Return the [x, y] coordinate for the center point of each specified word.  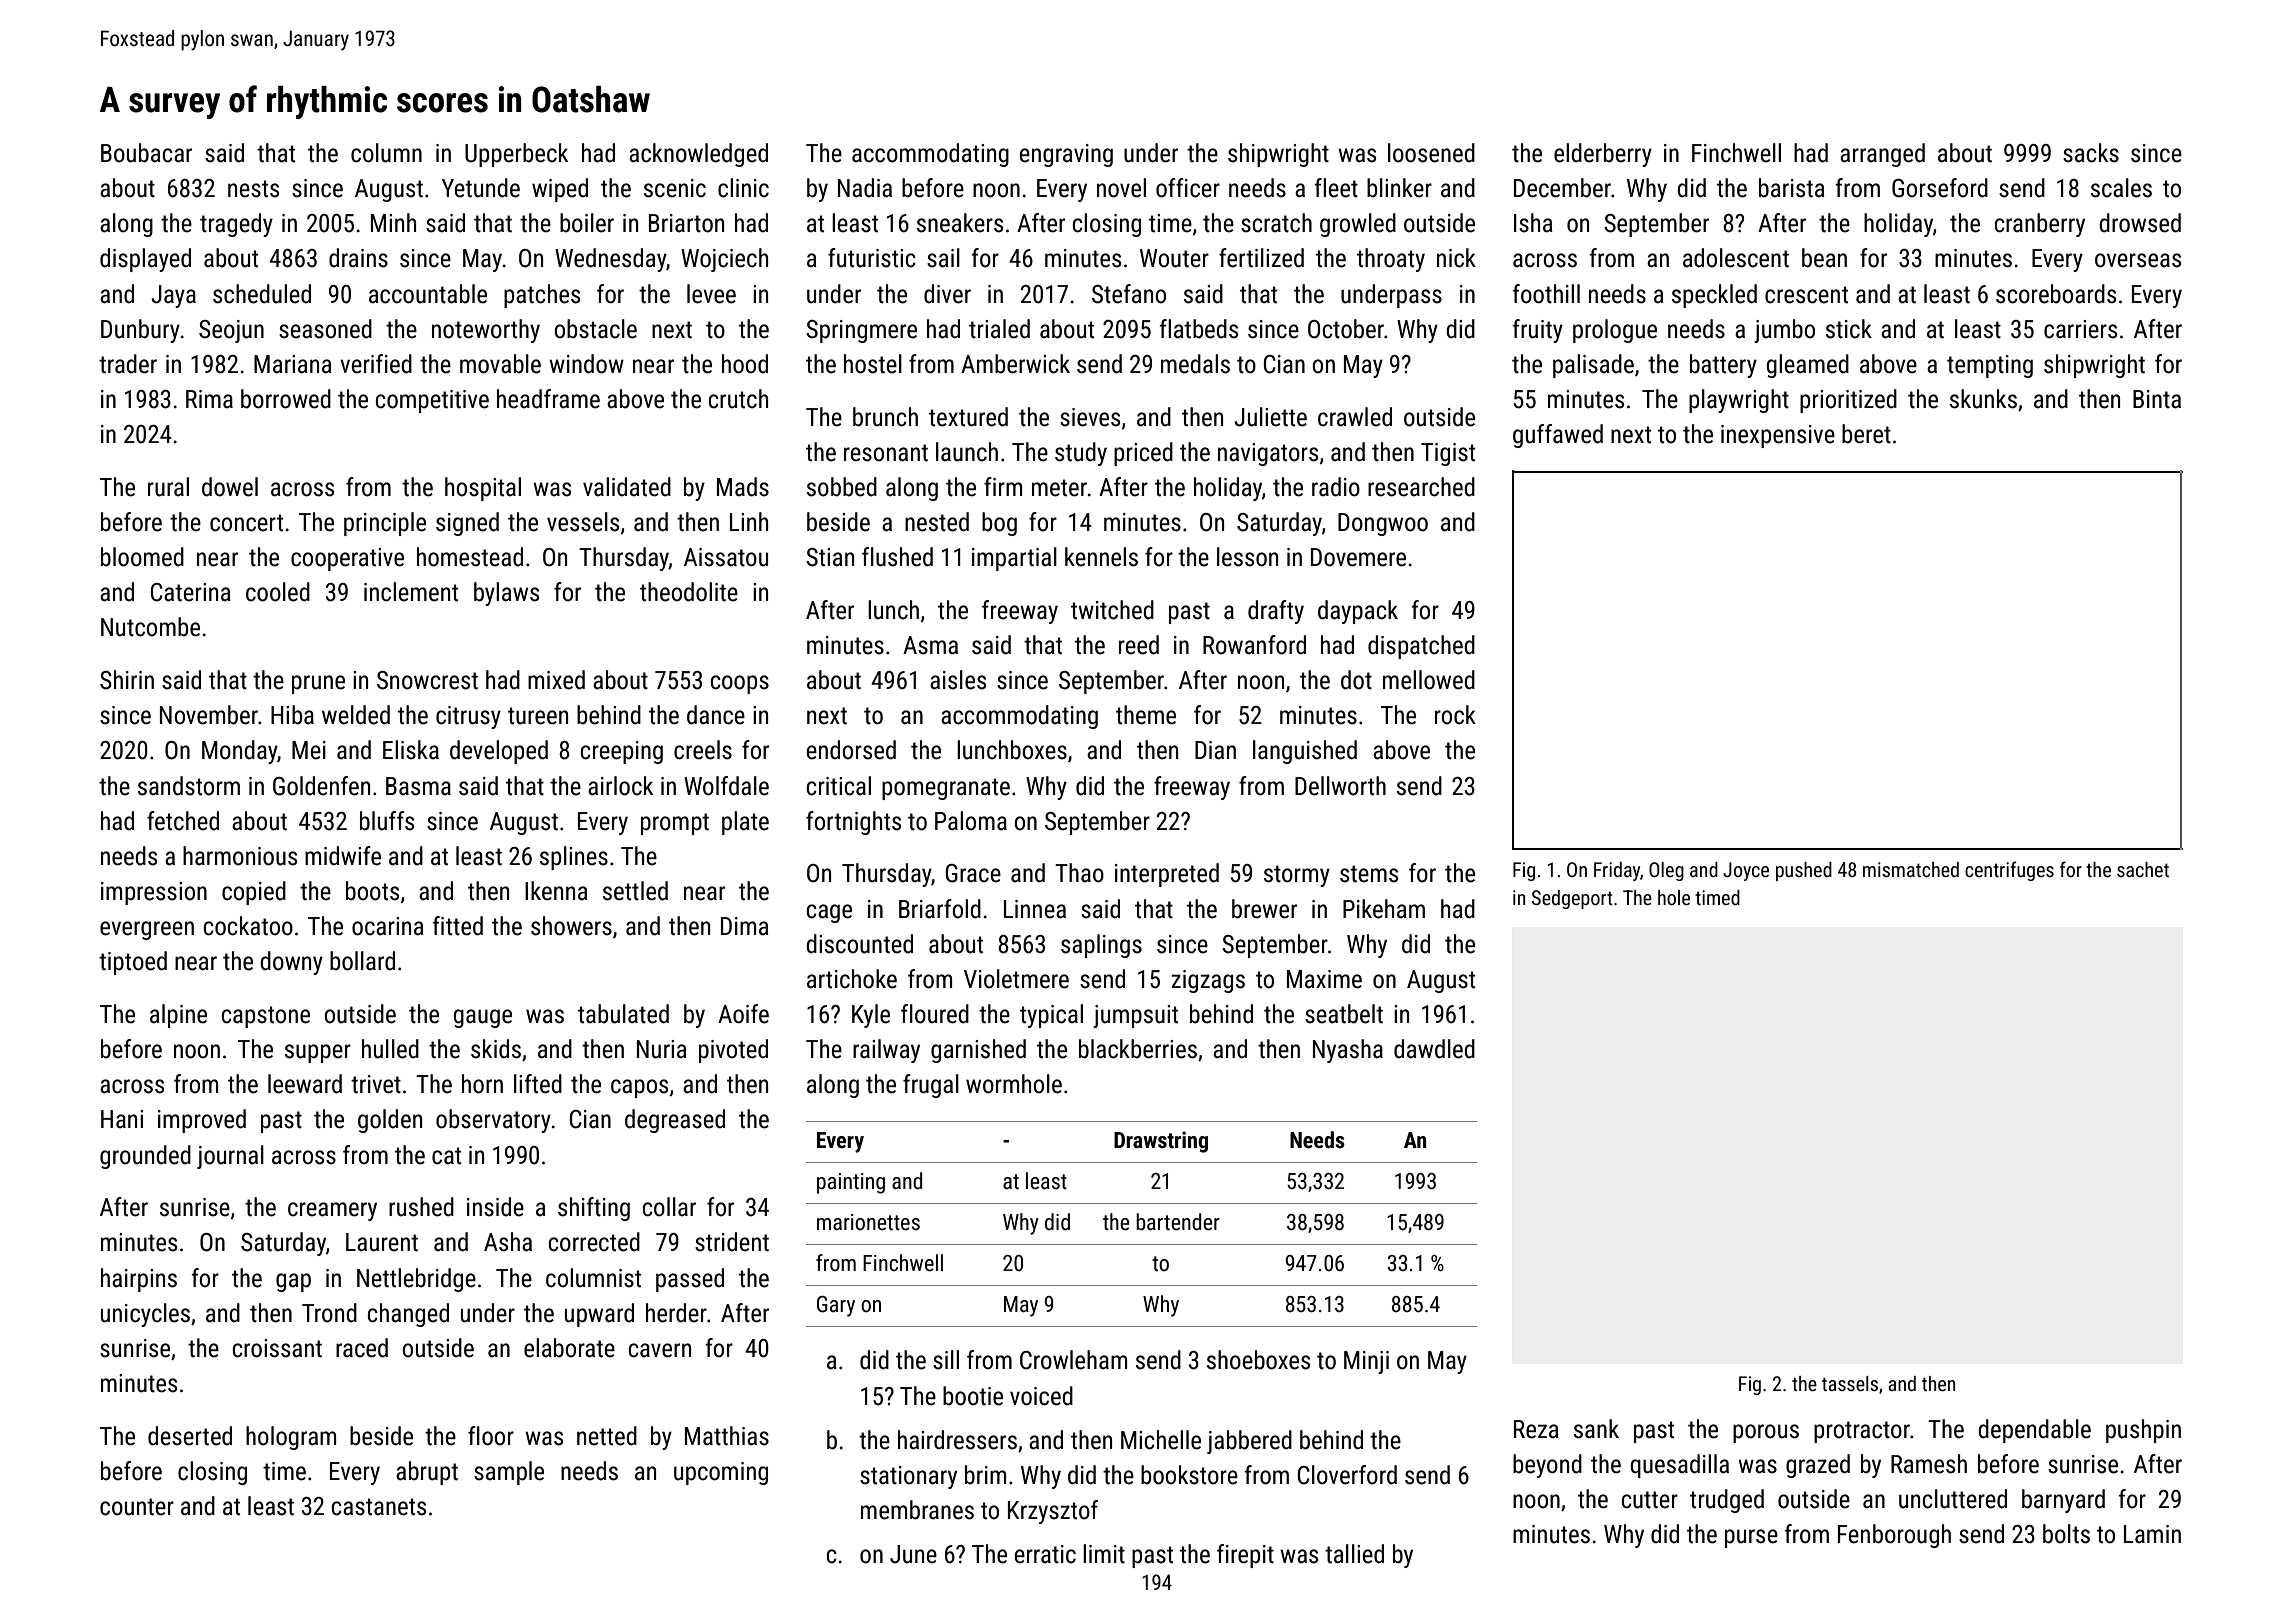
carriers [2080, 329]
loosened [1431, 153]
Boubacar [146, 153]
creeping [622, 752]
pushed [1804, 871]
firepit [1245, 1556]
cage [829, 913]
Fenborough [1894, 1536]
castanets [379, 1507]
